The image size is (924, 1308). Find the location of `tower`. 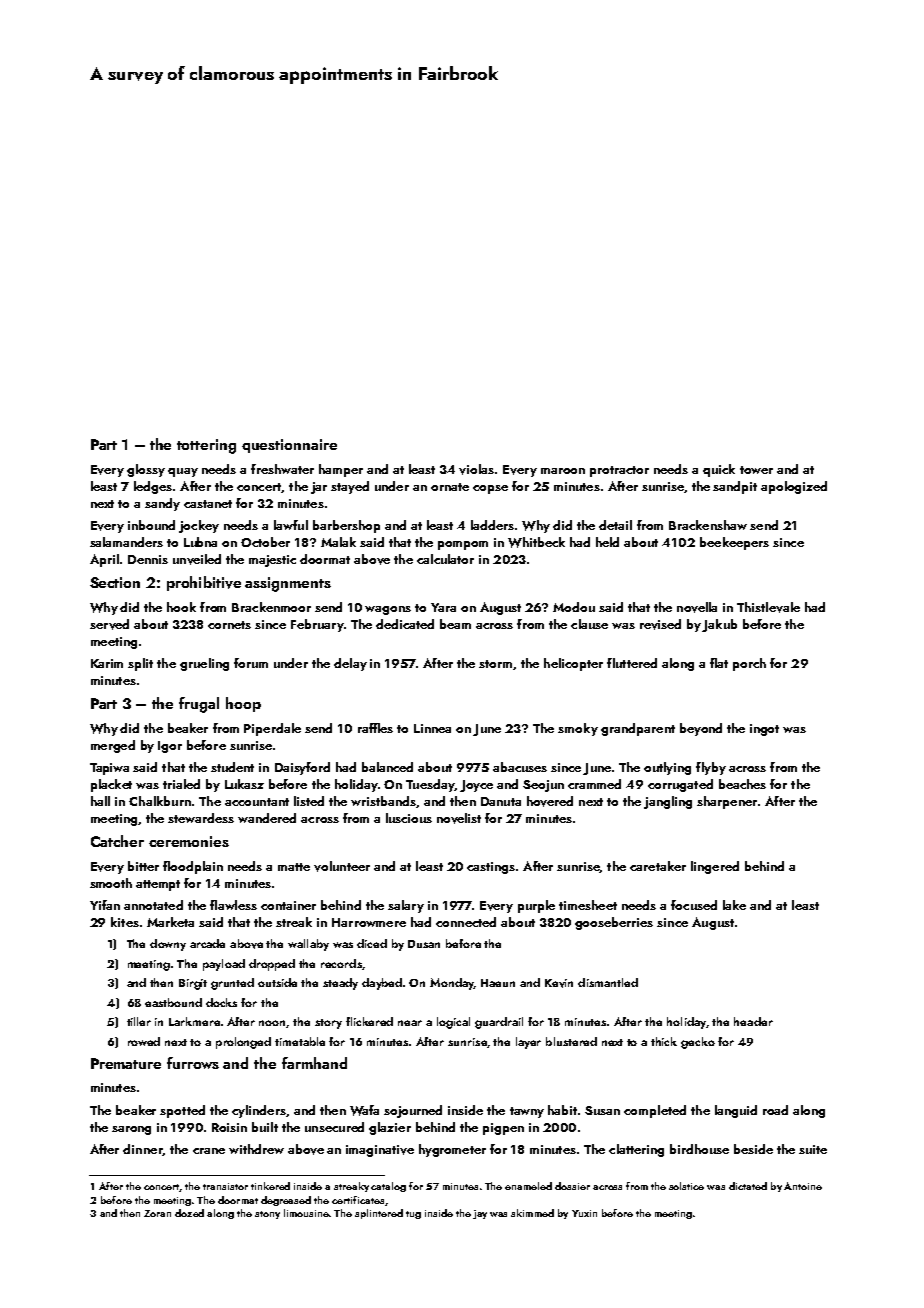

tower is located at coordinates (756, 470).
